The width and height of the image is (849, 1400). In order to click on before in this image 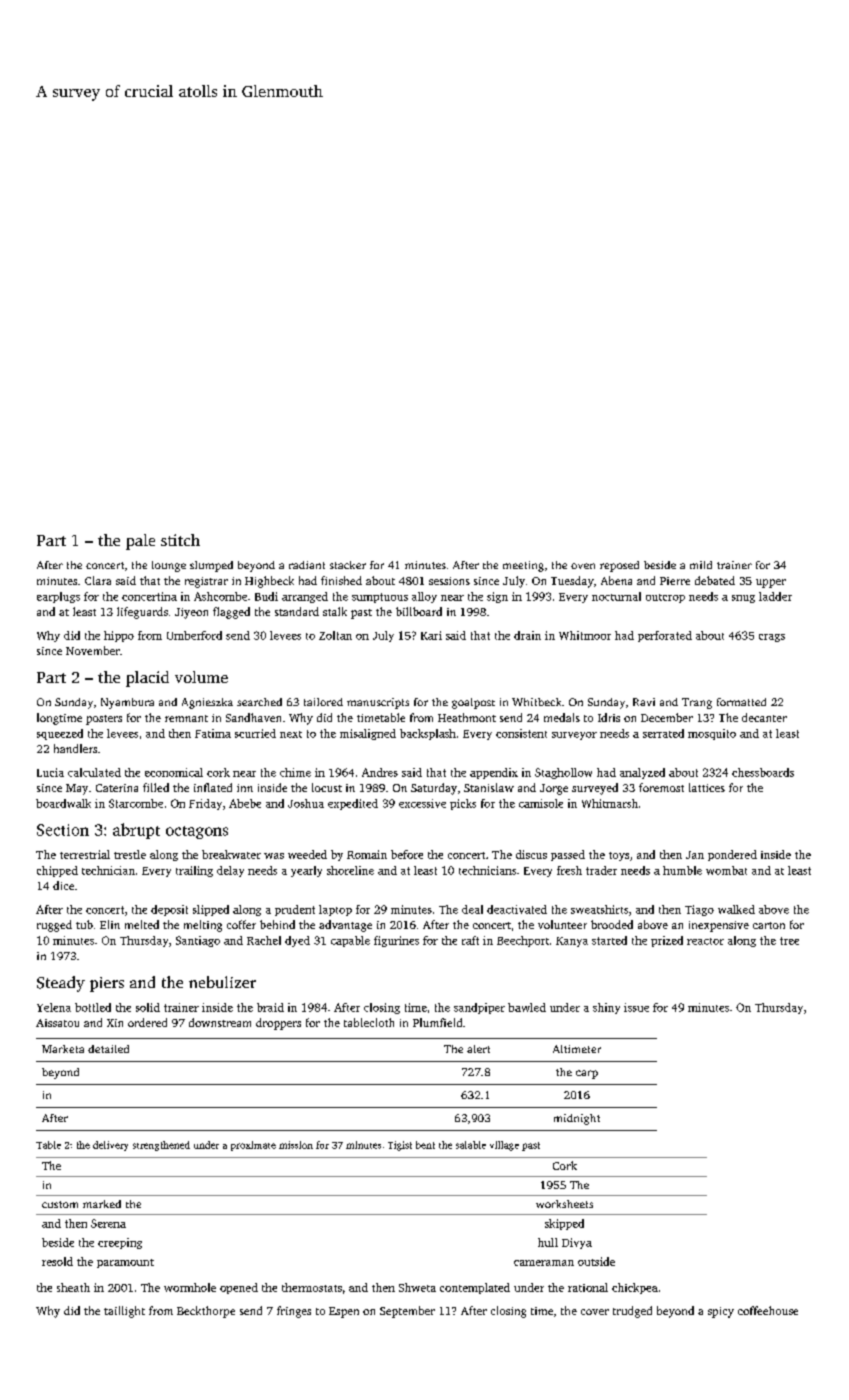, I will do `click(407, 854)`.
